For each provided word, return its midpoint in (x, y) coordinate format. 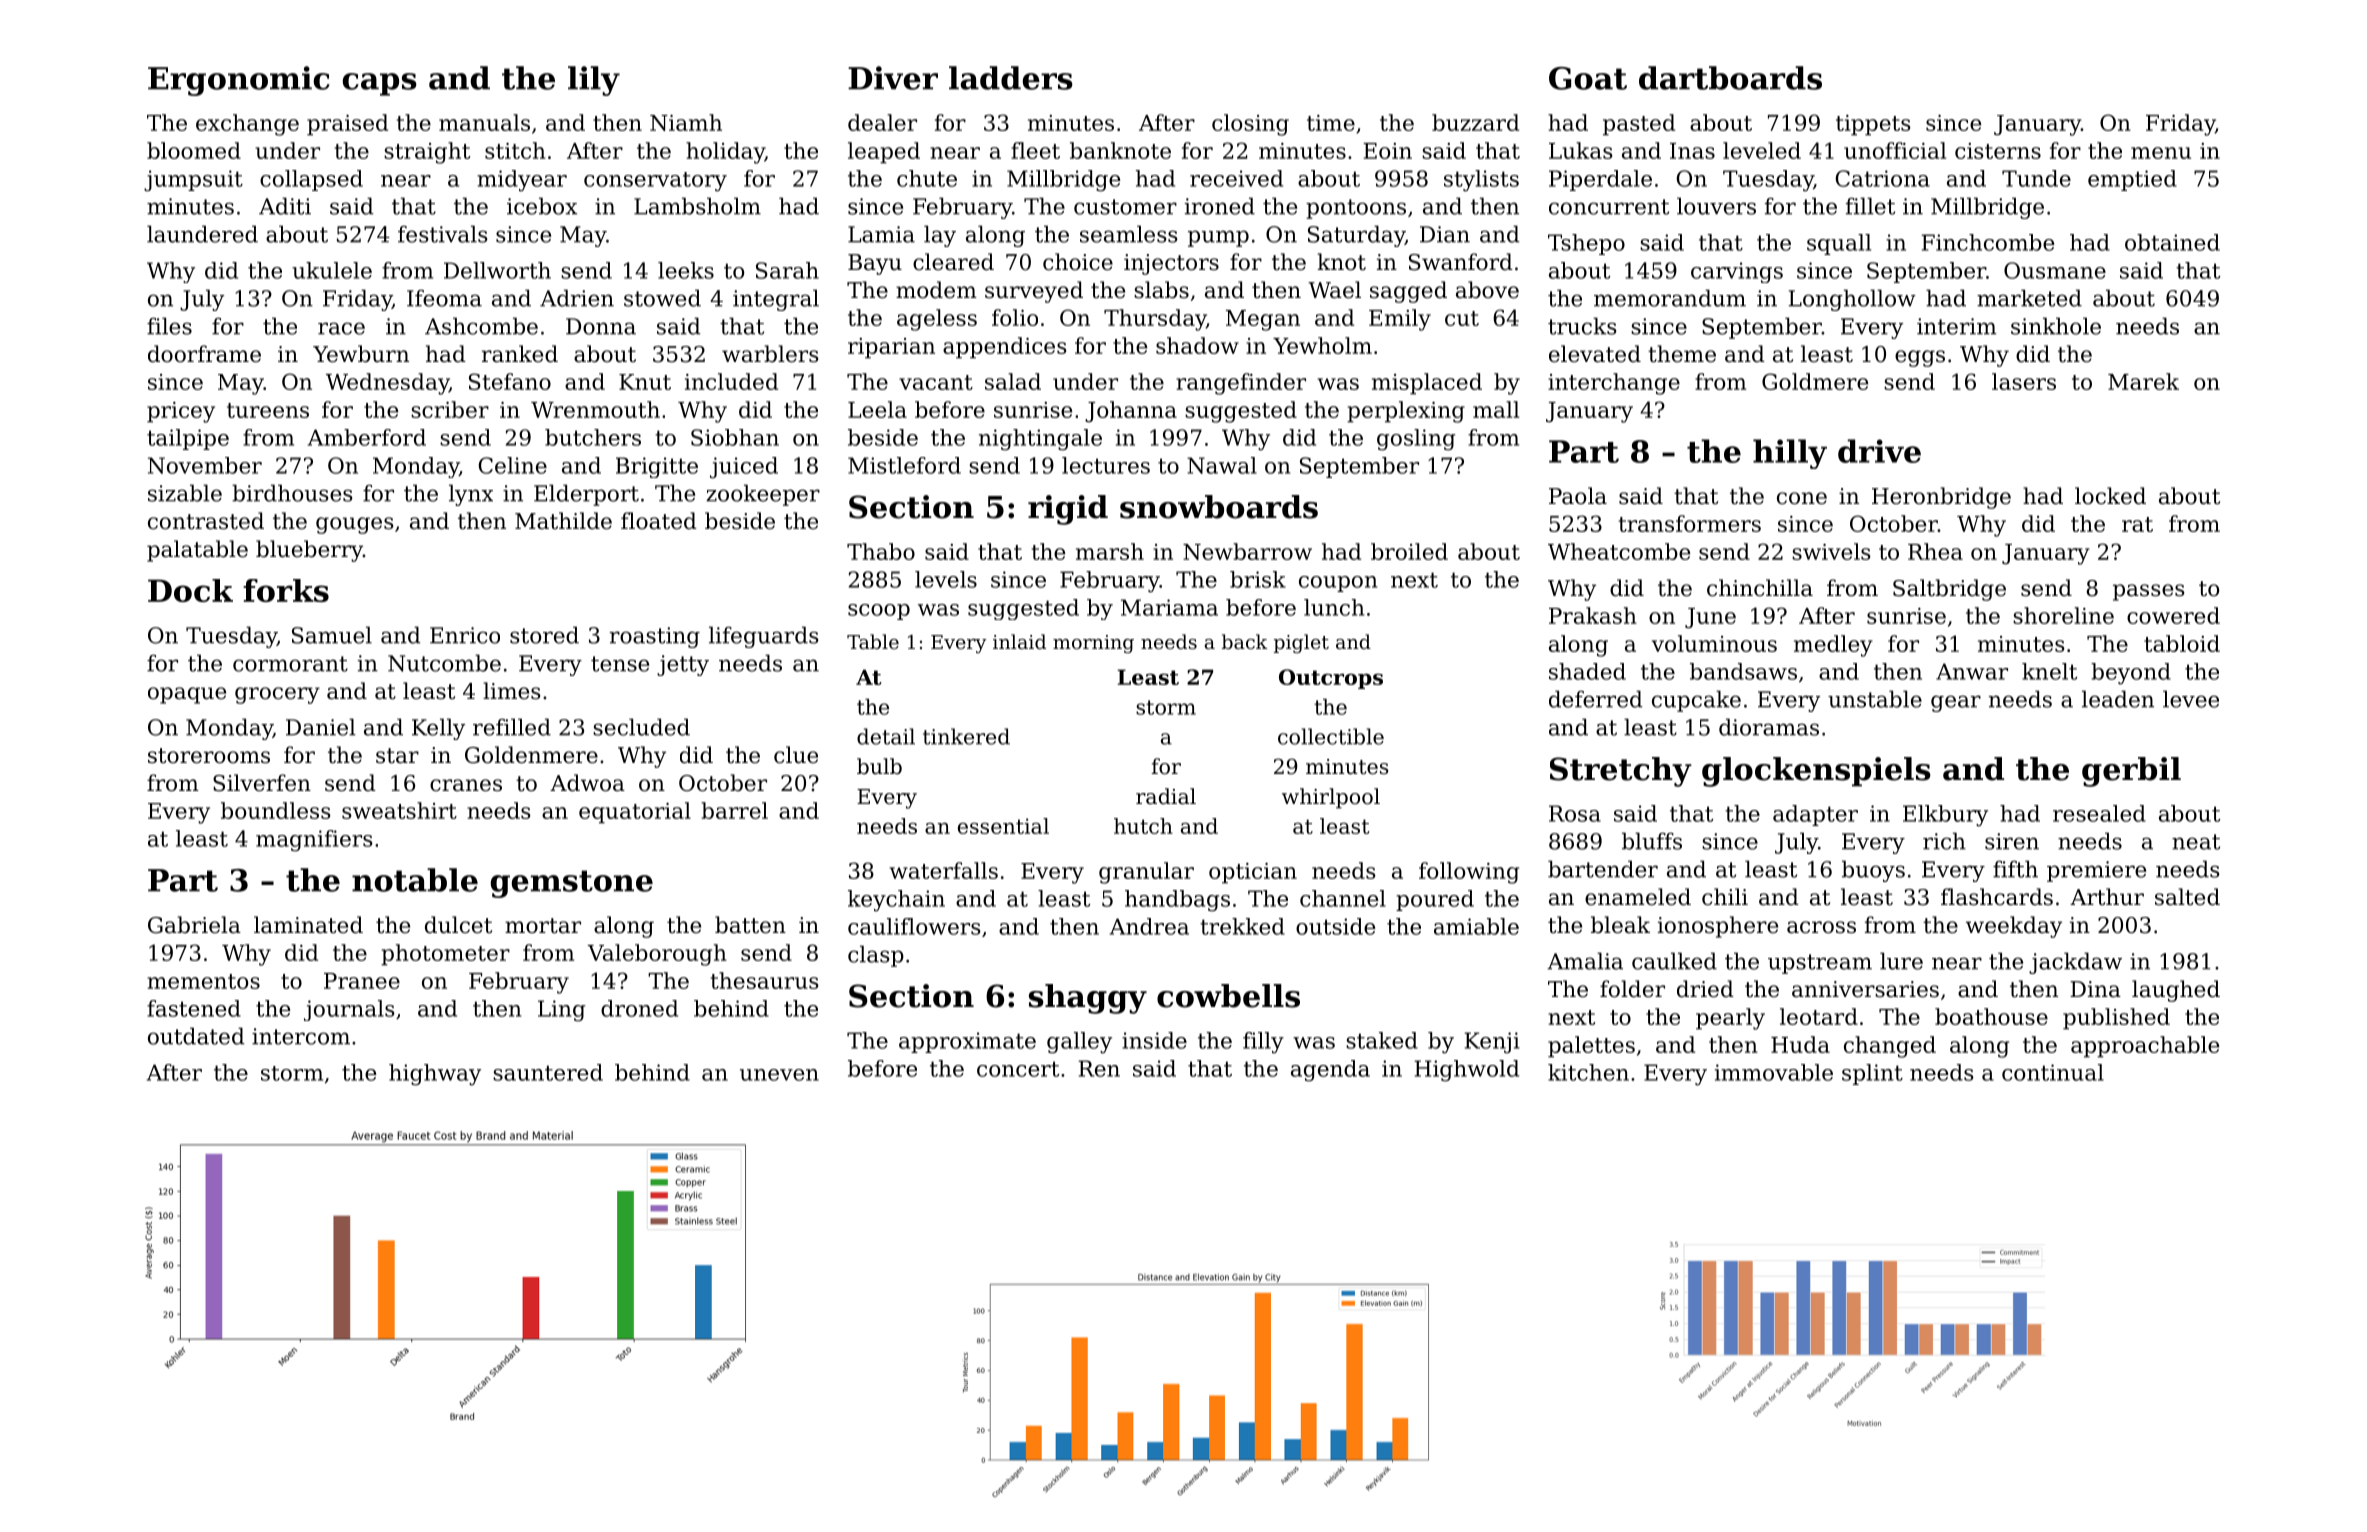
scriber (450, 409)
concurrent (1609, 207)
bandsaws (1743, 671)
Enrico (465, 635)
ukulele (332, 270)
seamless (1129, 234)
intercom (301, 1036)
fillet (1870, 206)
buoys (1873, 871)
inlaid (1019, 641)
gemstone (571, 884)
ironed (1220, 206)
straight (427, 153)
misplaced (1427, 384)
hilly (1790, 454)
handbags (1177, 901)
